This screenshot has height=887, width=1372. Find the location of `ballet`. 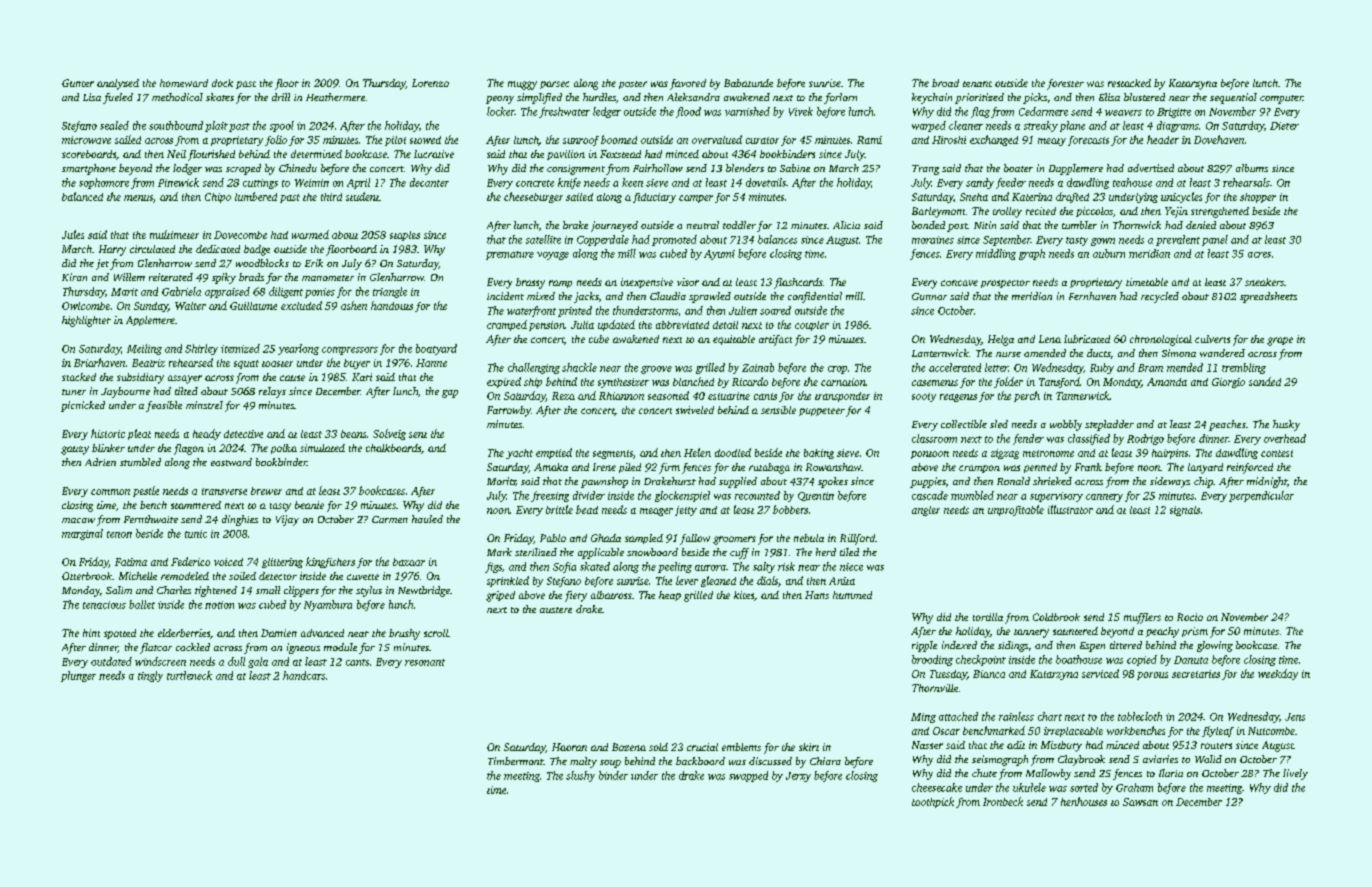

ballet is located at coordinates (142, 604).
